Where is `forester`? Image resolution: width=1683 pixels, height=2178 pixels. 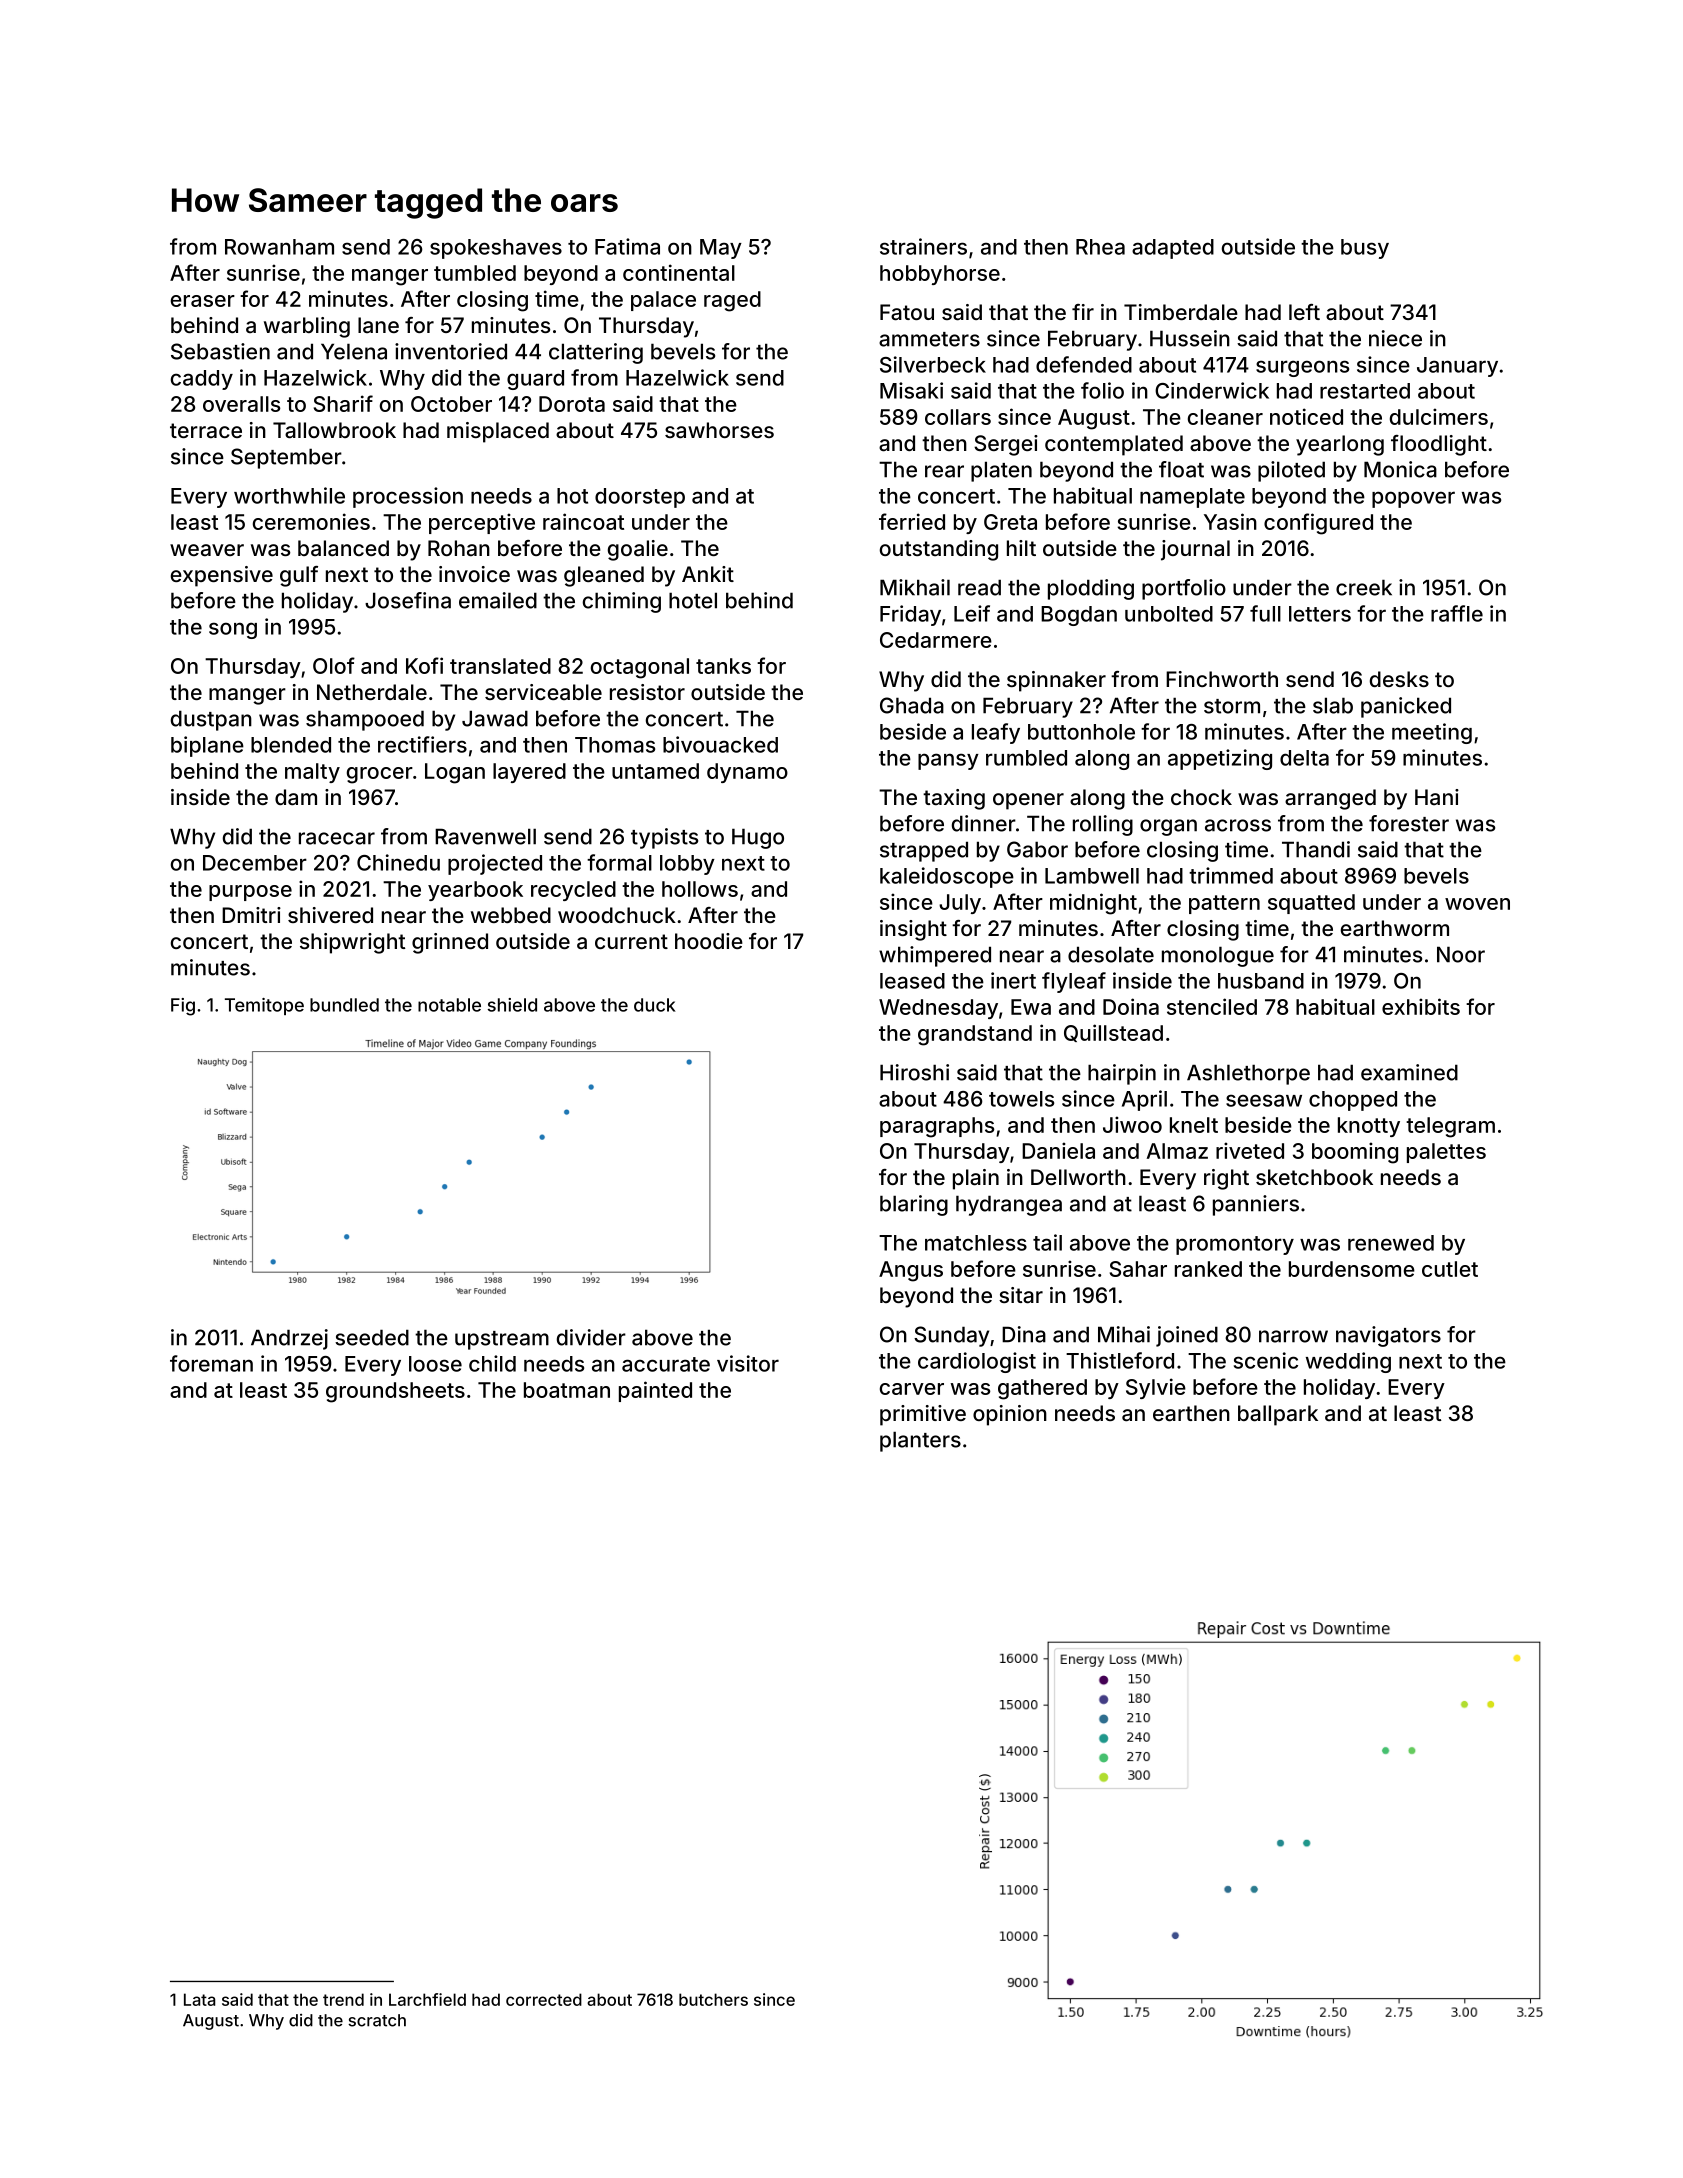 forester is located at coordinates (1409, 823).
